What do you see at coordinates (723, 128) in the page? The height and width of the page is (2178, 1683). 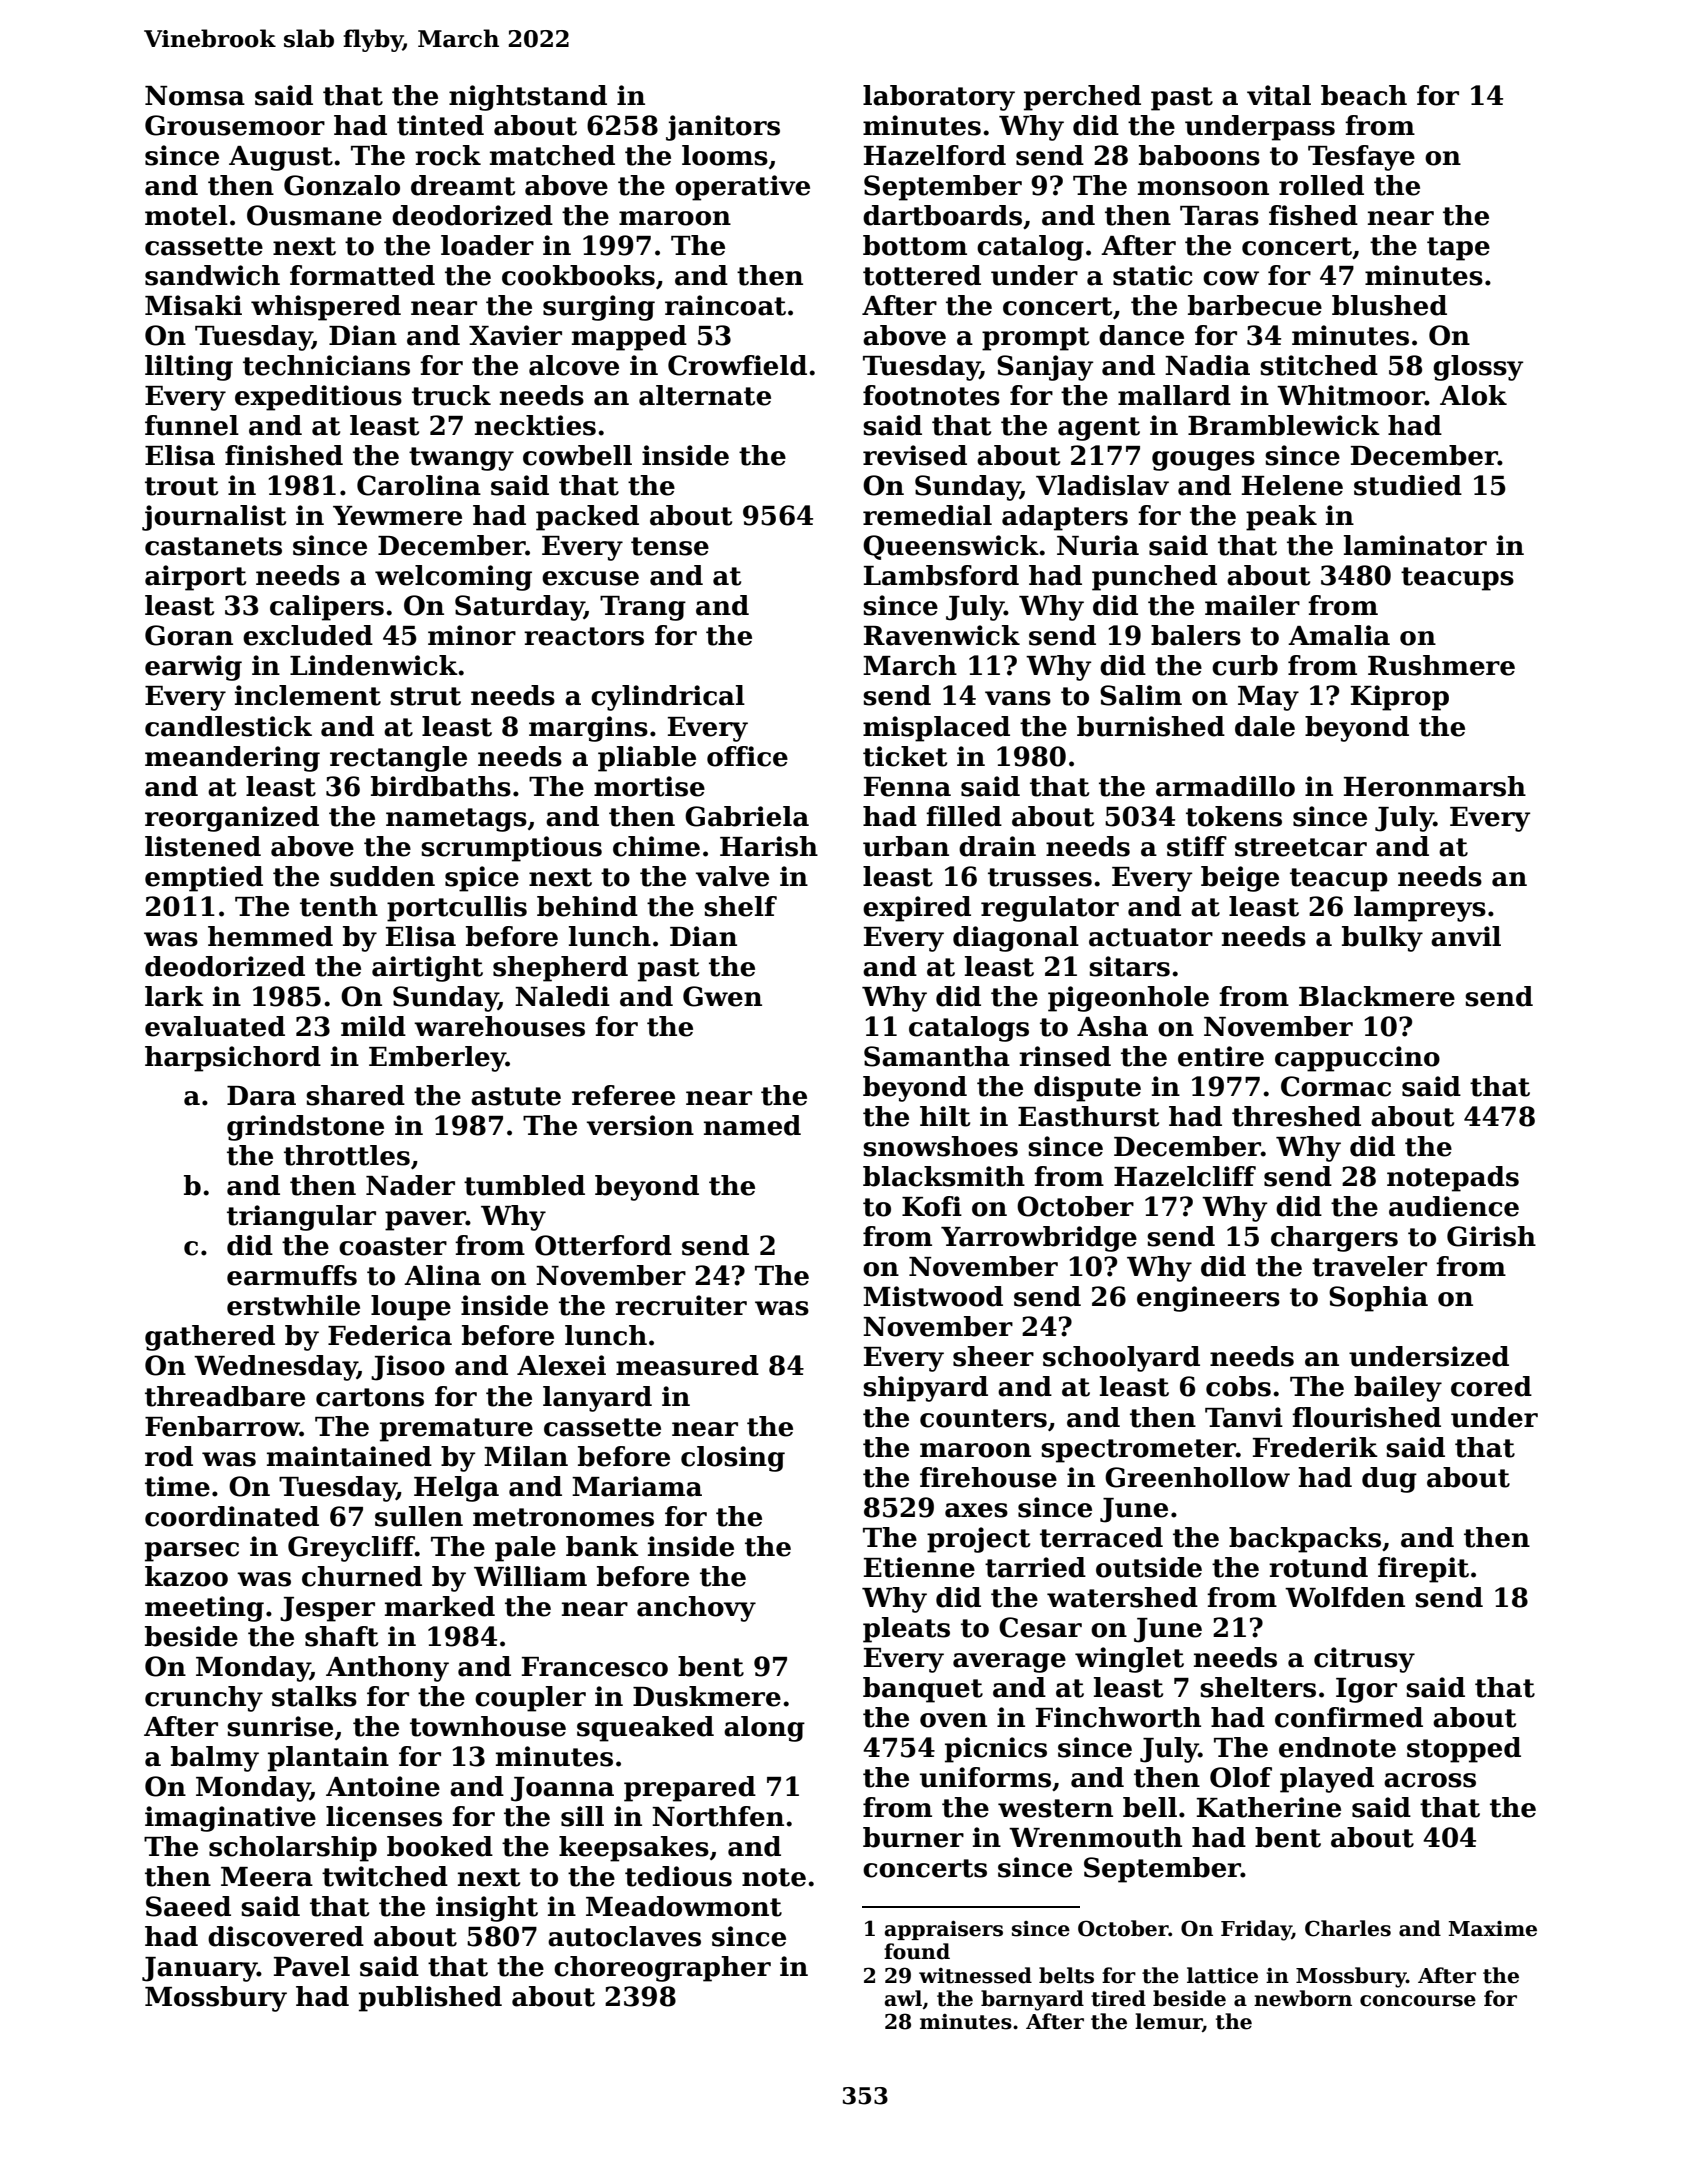 I see `janitors` at bounding box center [723, 128].
